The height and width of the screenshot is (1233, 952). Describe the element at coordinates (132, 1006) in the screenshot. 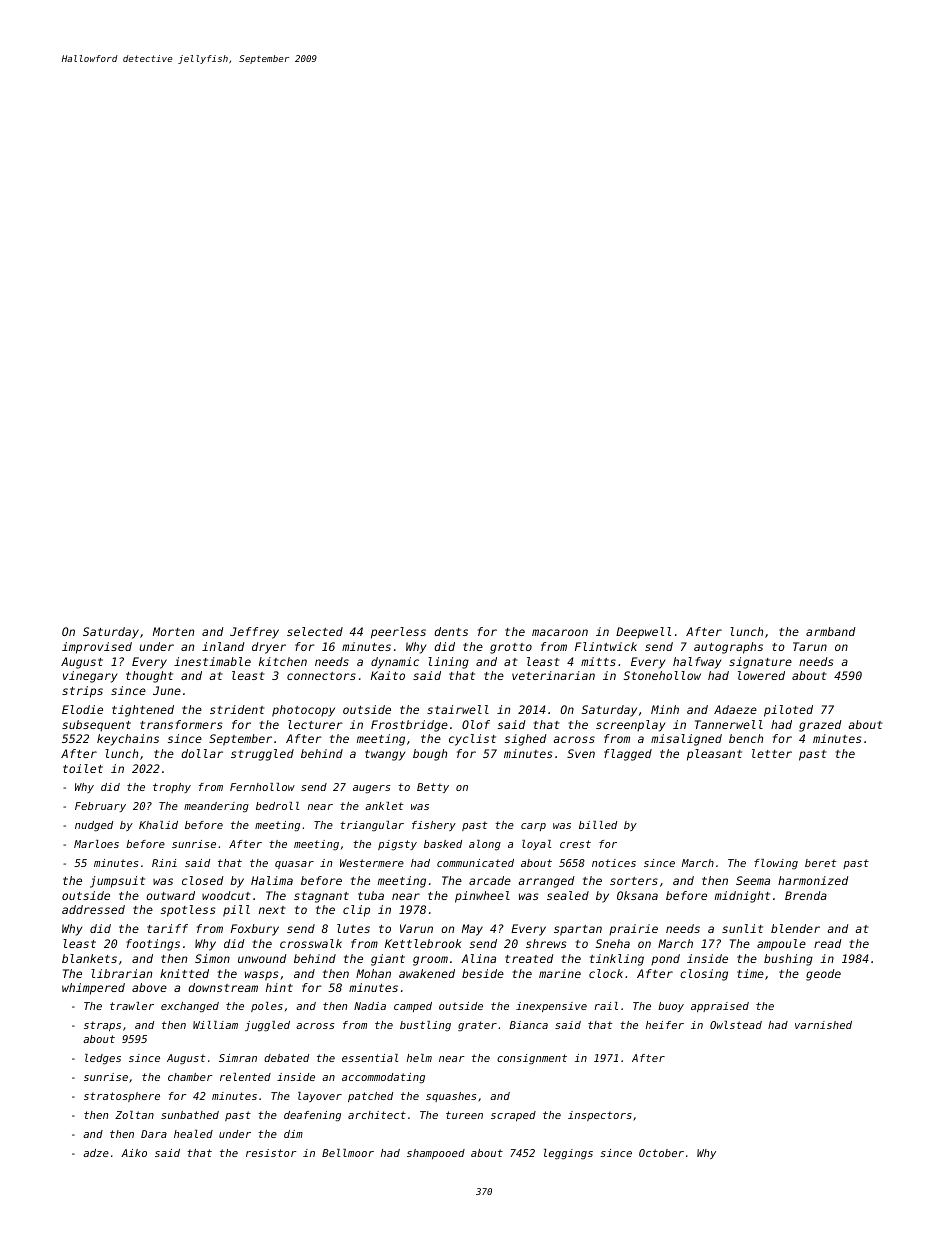

I see `trawler` at that location.
